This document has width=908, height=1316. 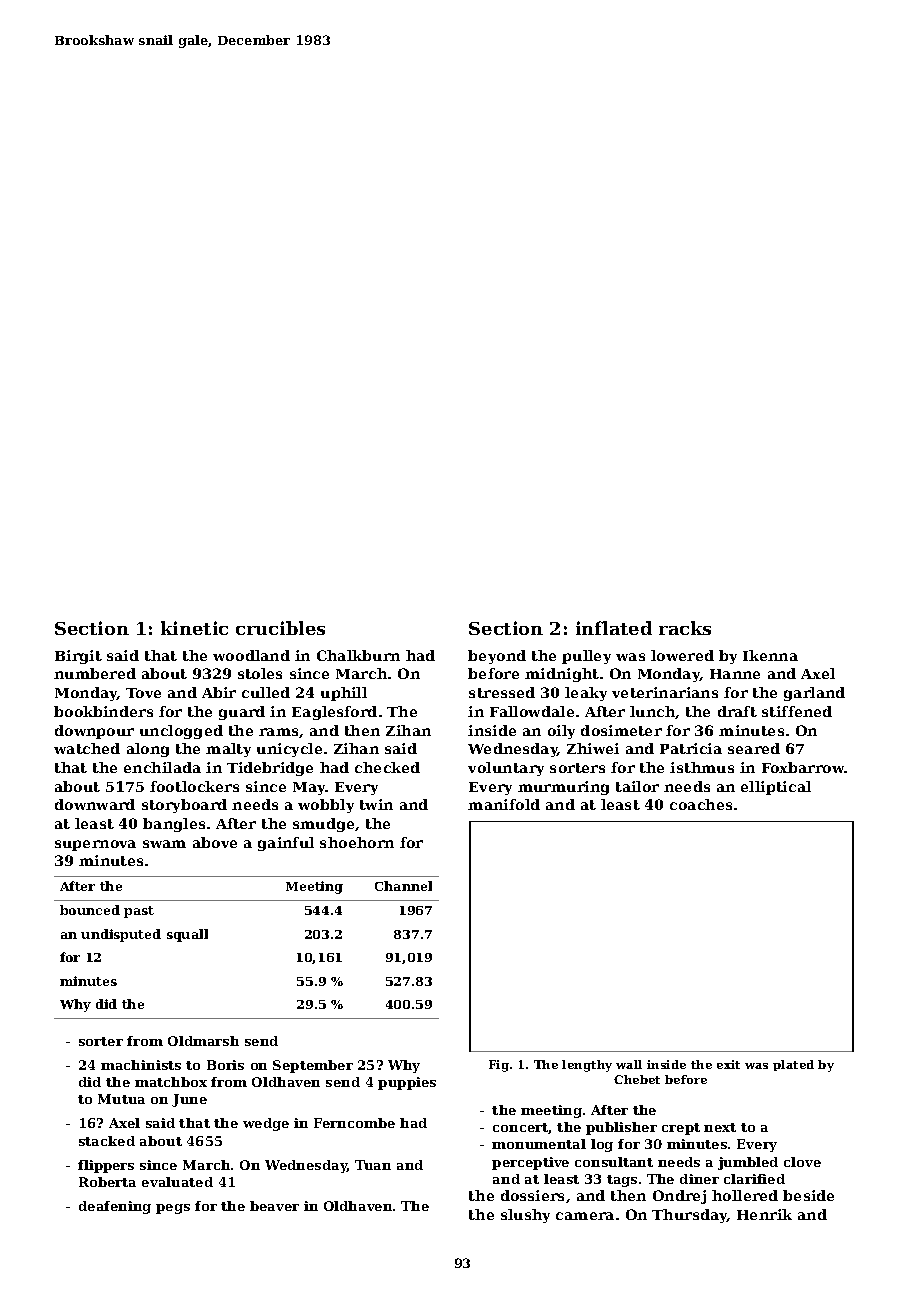 I want to click on garland, so click(x=814, y=694).
